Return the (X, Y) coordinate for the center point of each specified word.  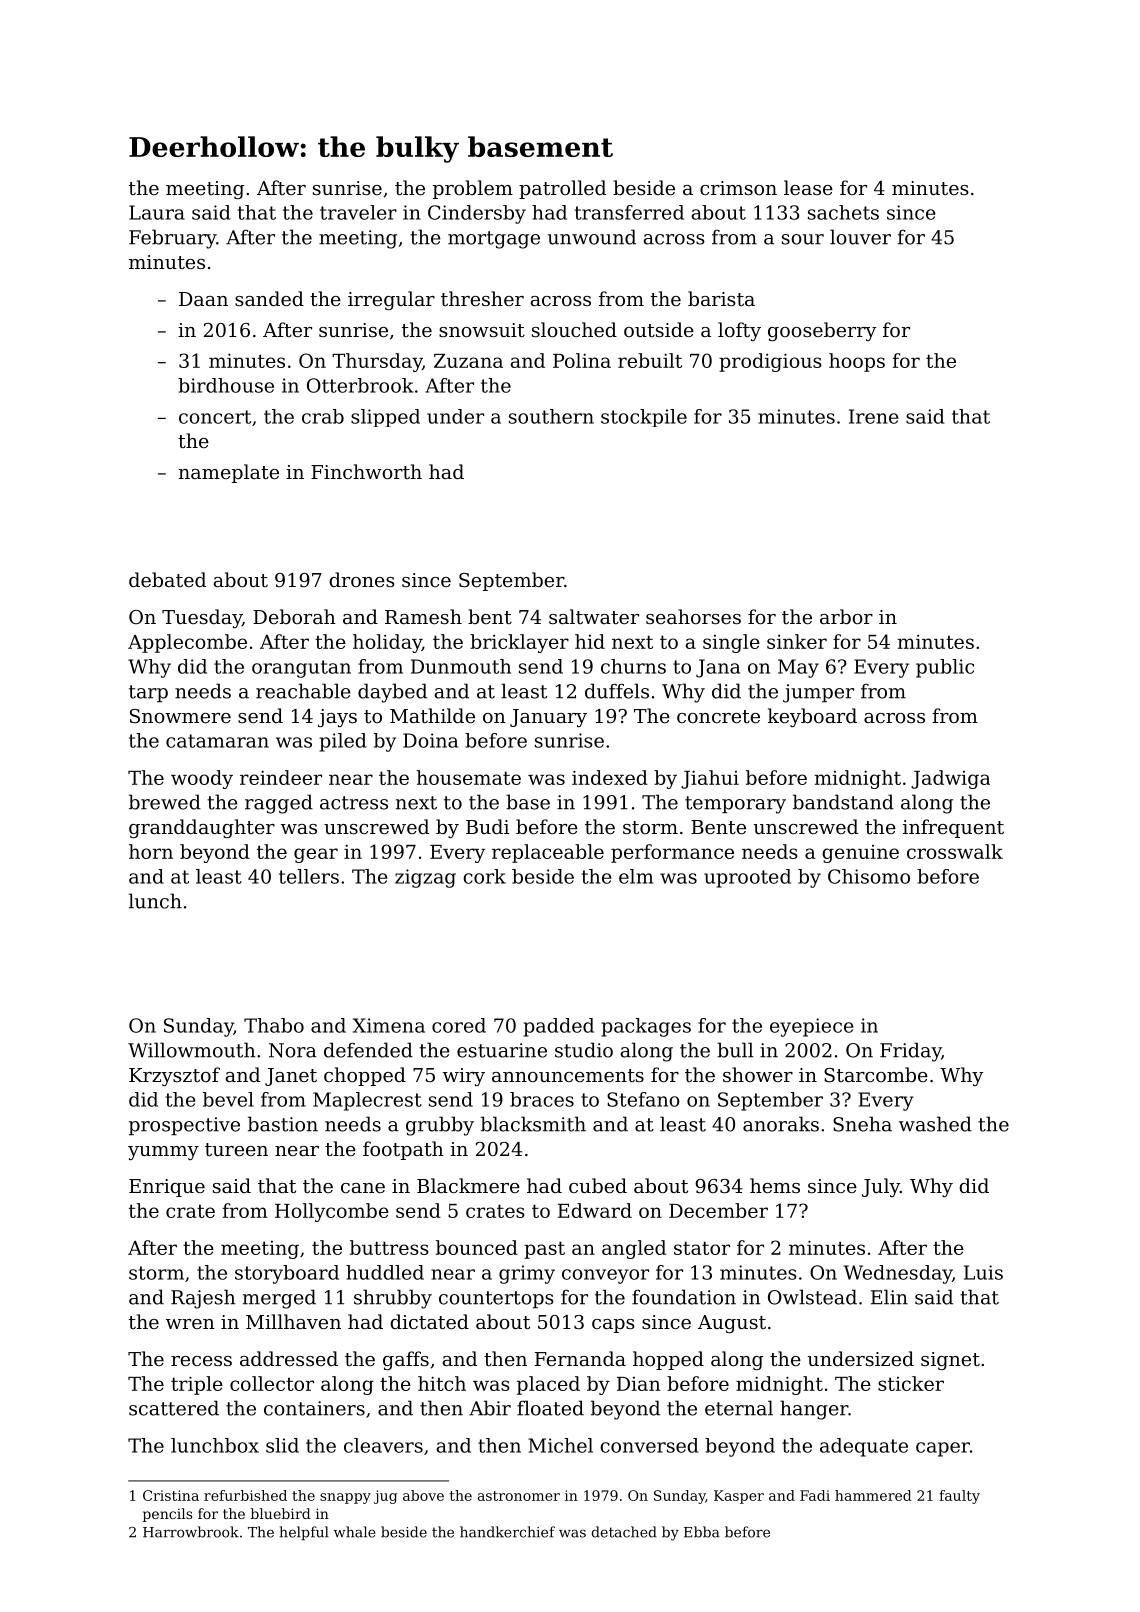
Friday (910, 1052)
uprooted (747, 878)
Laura (157, 212)
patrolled (562, 189)
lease (808, 187)
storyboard (287, 1274)
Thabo (274, 1025)
